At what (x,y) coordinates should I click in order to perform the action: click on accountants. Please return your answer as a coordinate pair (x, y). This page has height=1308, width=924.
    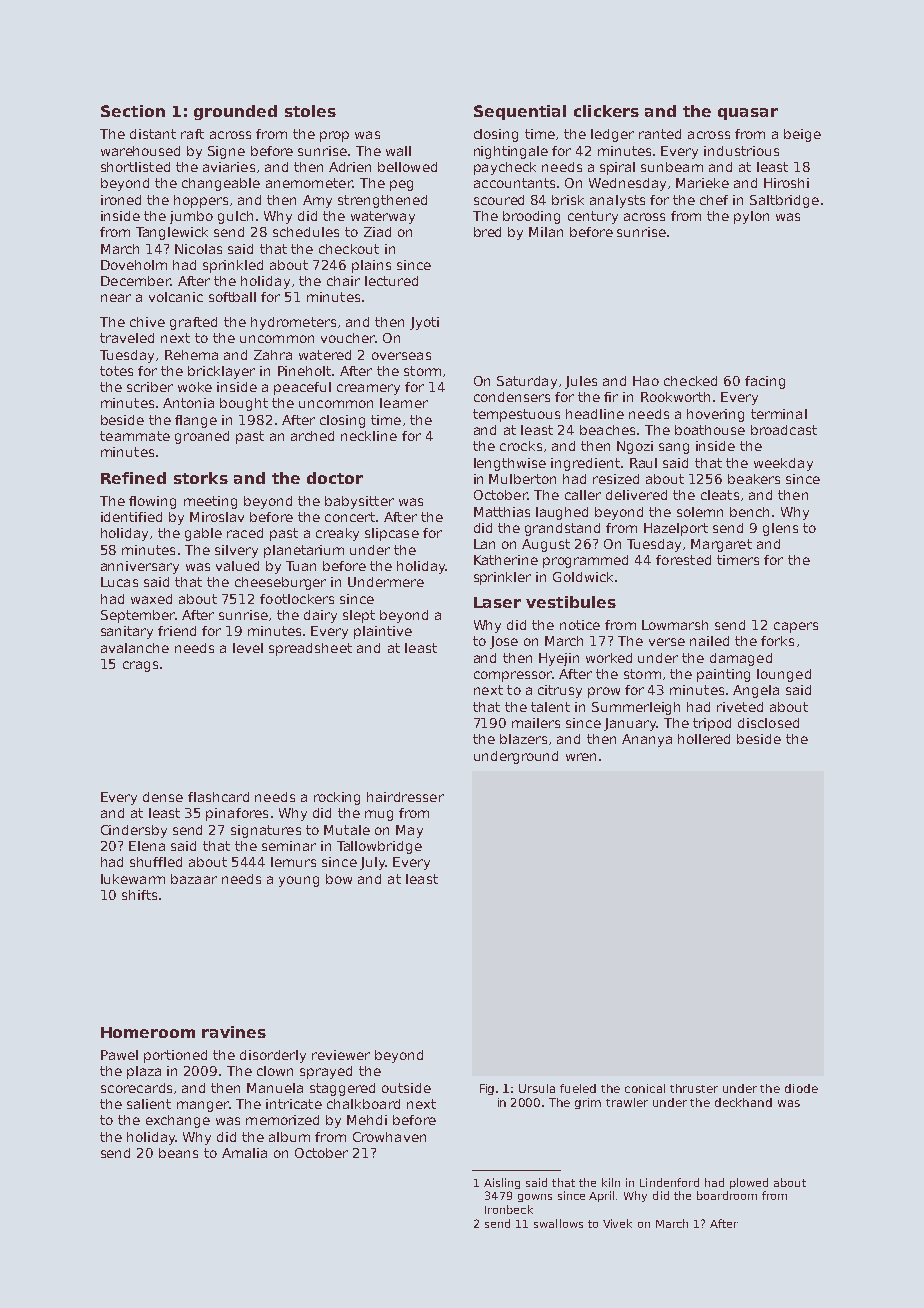
    Looking at the image, I should click on (514, 183).
